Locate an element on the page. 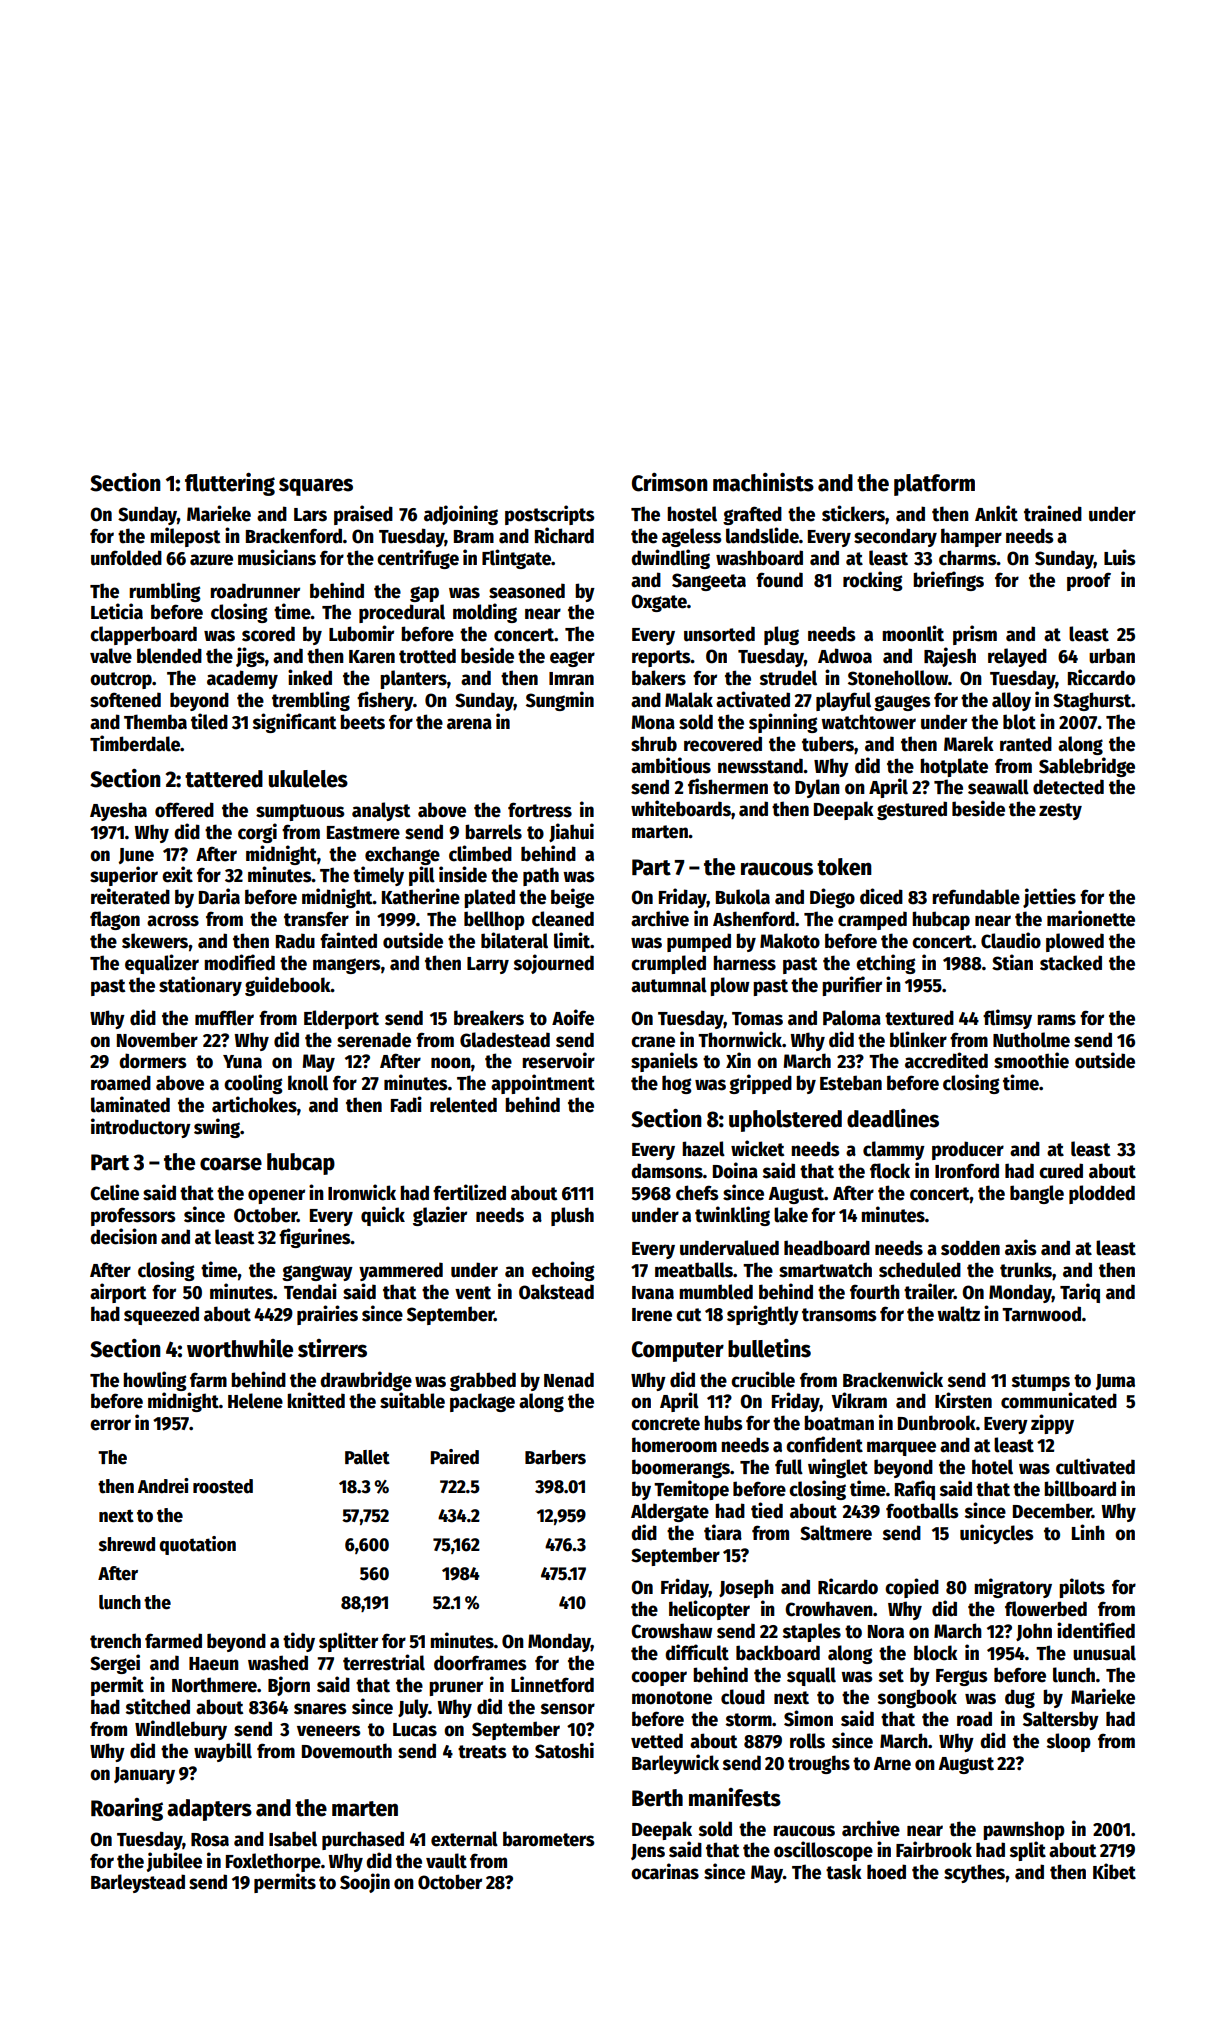 Image resolution: width=1226 pixels, height=2019 pixels. Tariq is located at coordinates (1080, 1293).
